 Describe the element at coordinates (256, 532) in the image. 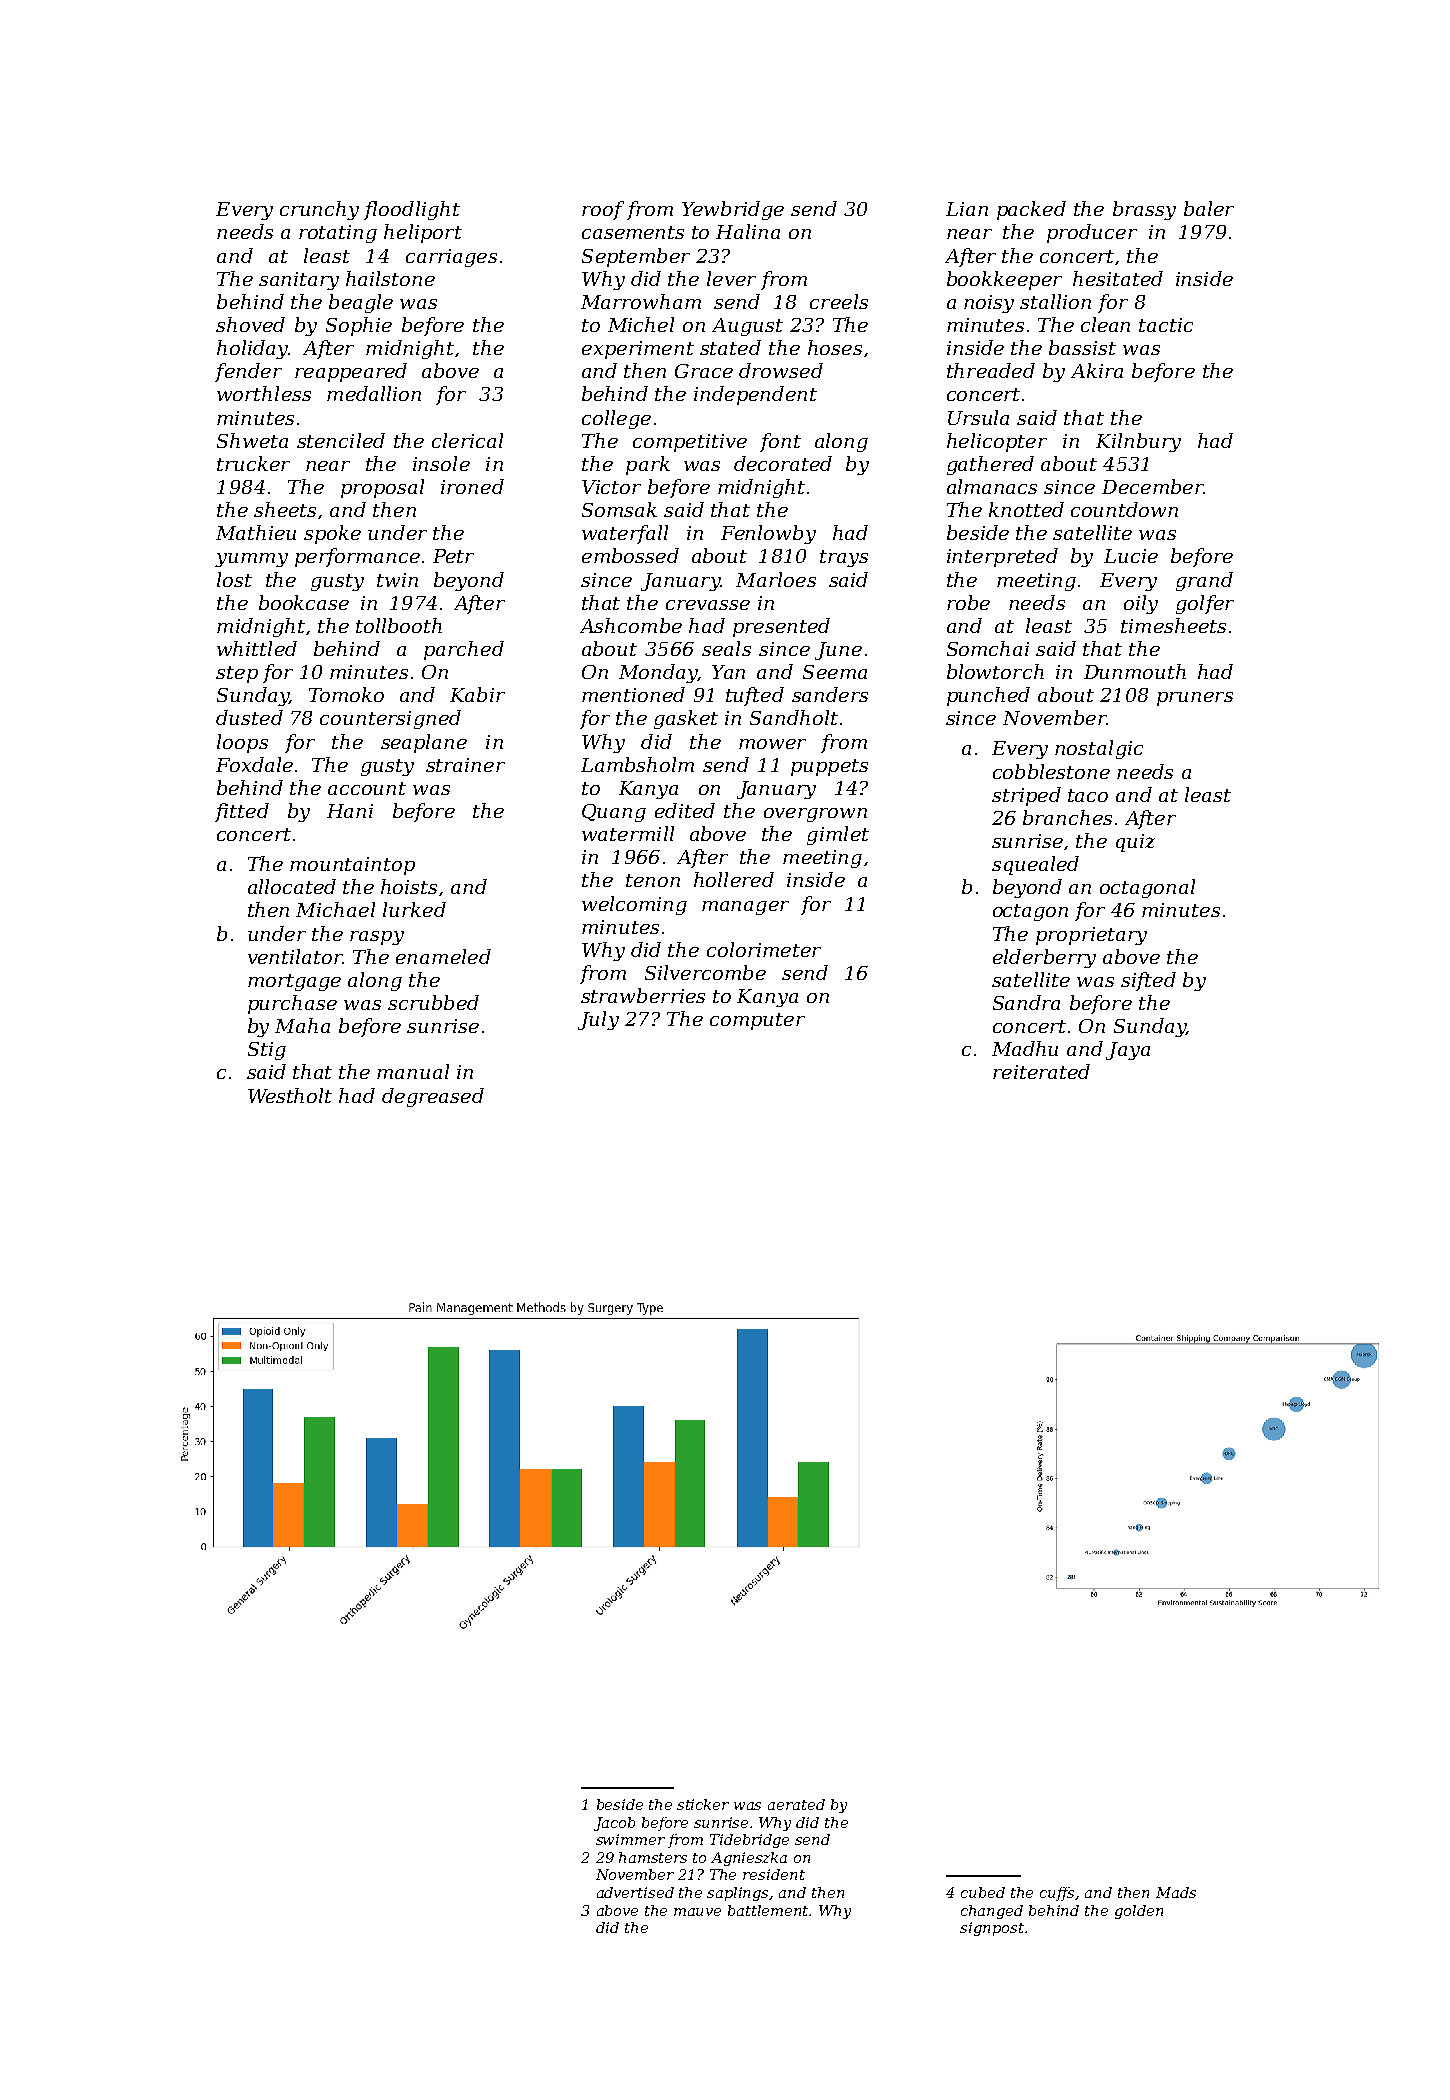

I see `Mathieu` at that location.
